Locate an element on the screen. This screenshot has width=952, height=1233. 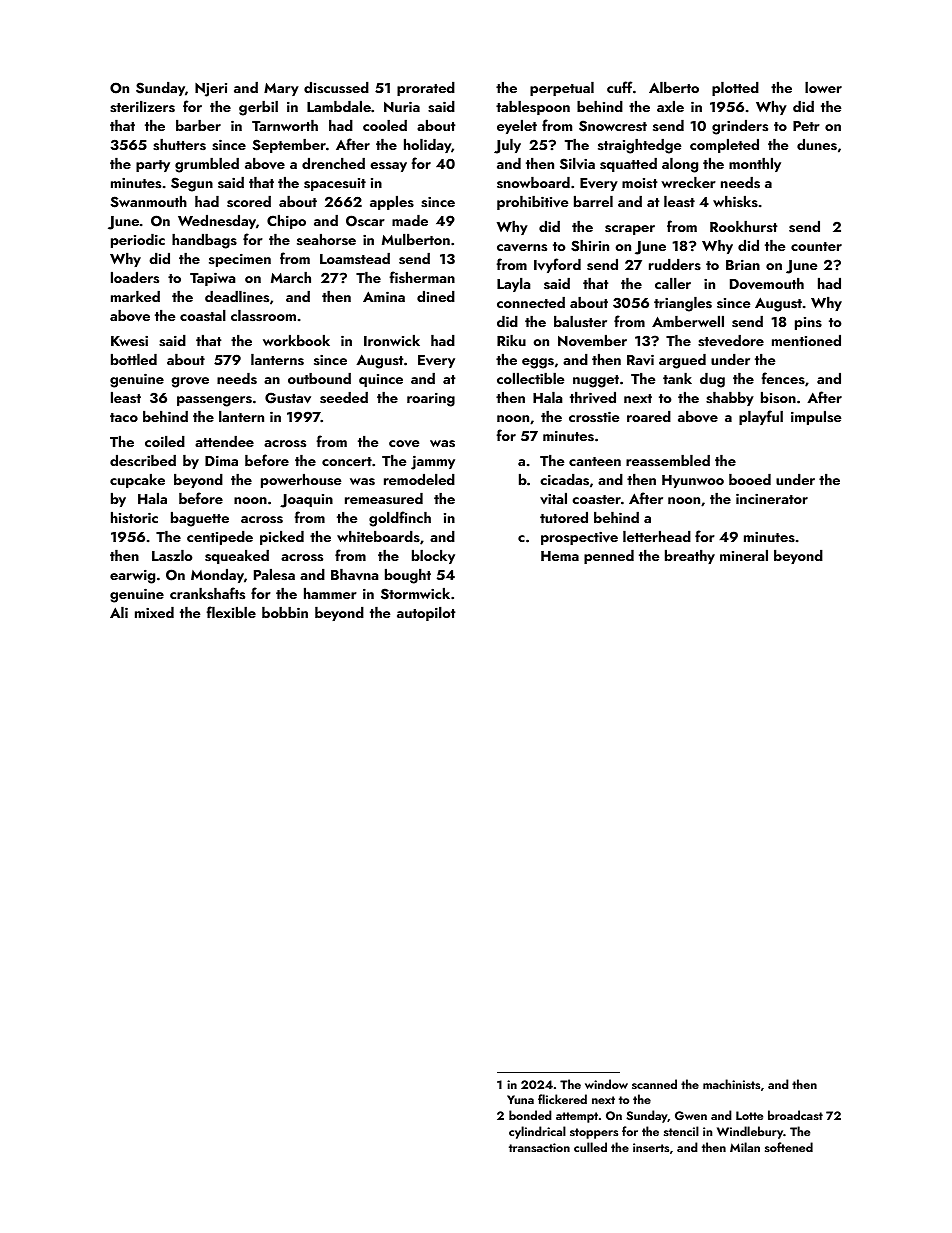
dunes is located at coordinates (817, 144).
